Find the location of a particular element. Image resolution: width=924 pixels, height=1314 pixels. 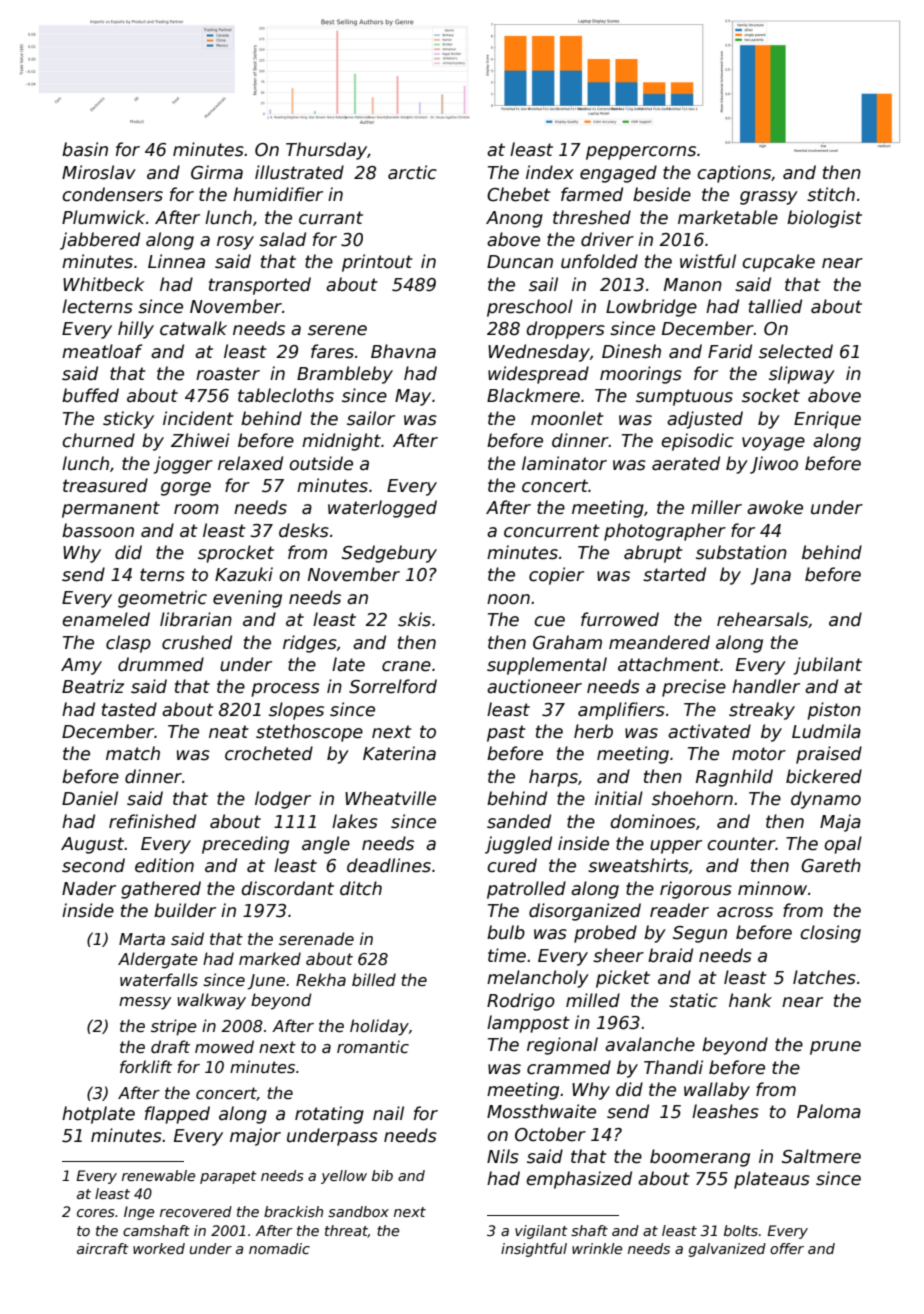

stitch is located at coordinates (831, 194).
